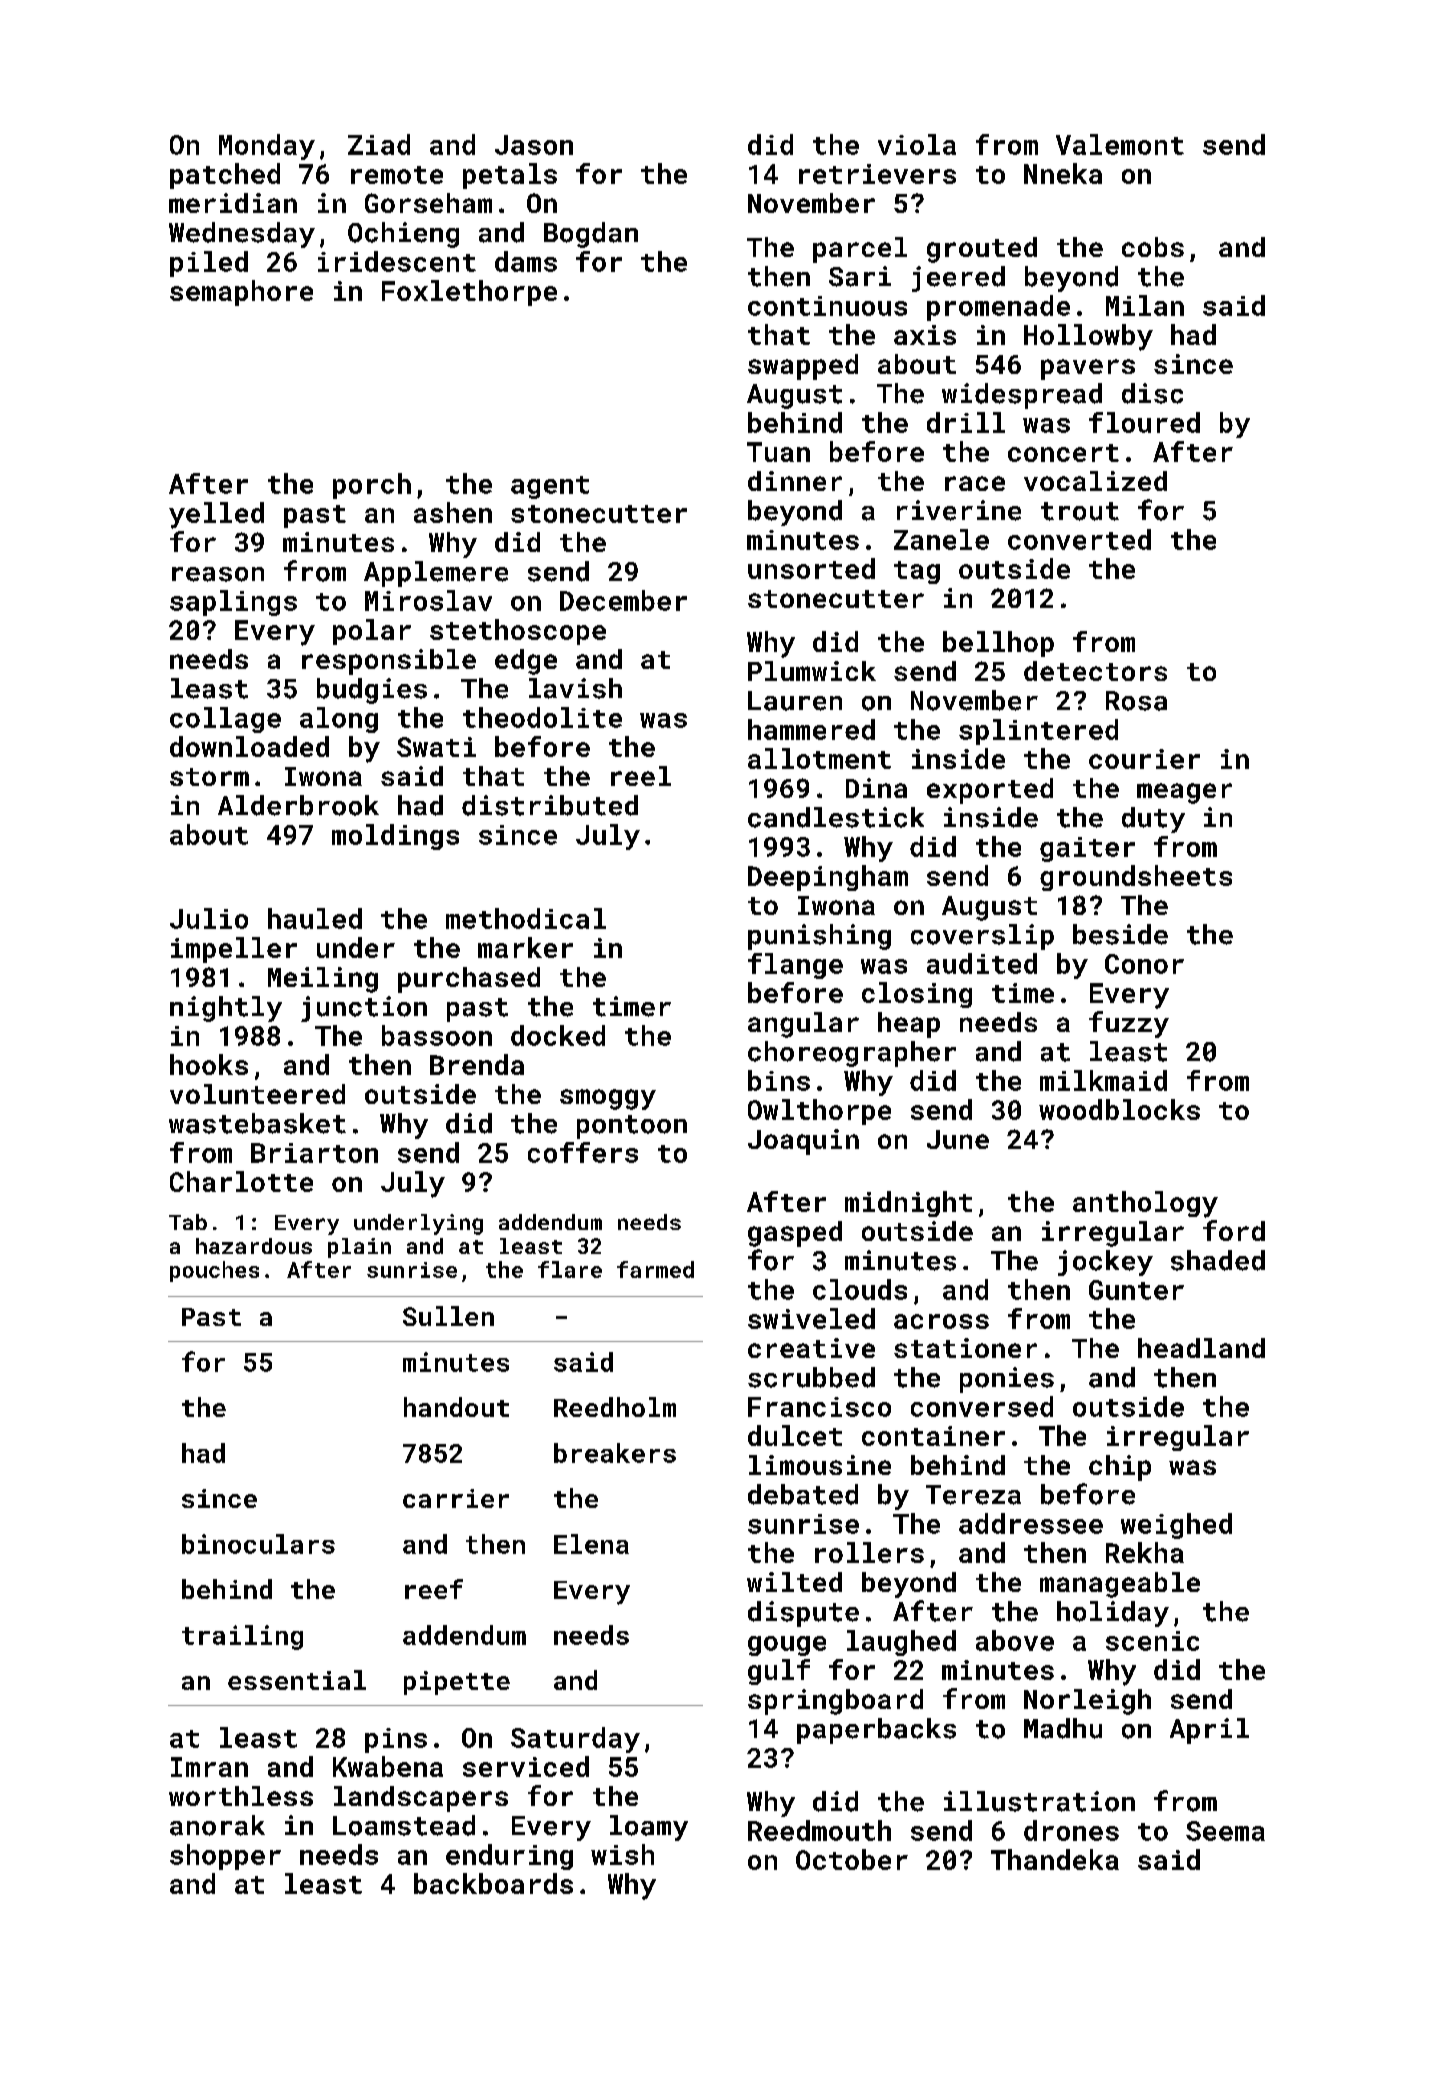 This screenshot has height=2100, width=1450. What do you see at coordinates (917, 995) in the screenshot?
I see `closing` at bounding box center [917, 995].
